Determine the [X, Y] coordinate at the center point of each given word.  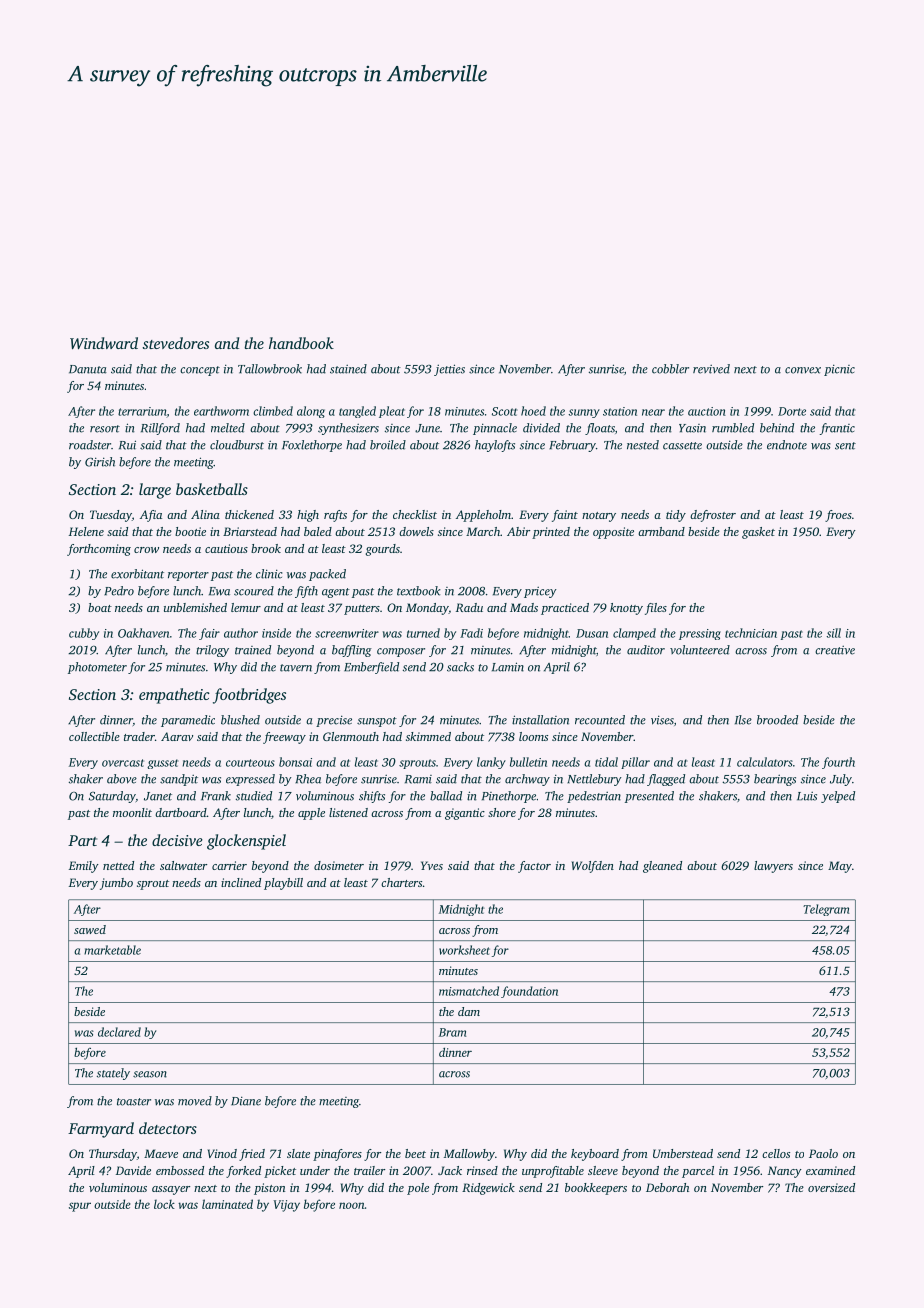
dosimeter [339, 865]
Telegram [826, 910]
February [572, 446]
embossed [180, 1170]
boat [100, 607]
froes [838, 516]
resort [105, 429]
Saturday [112, 797]
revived [711, 369]
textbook [419, 591]
